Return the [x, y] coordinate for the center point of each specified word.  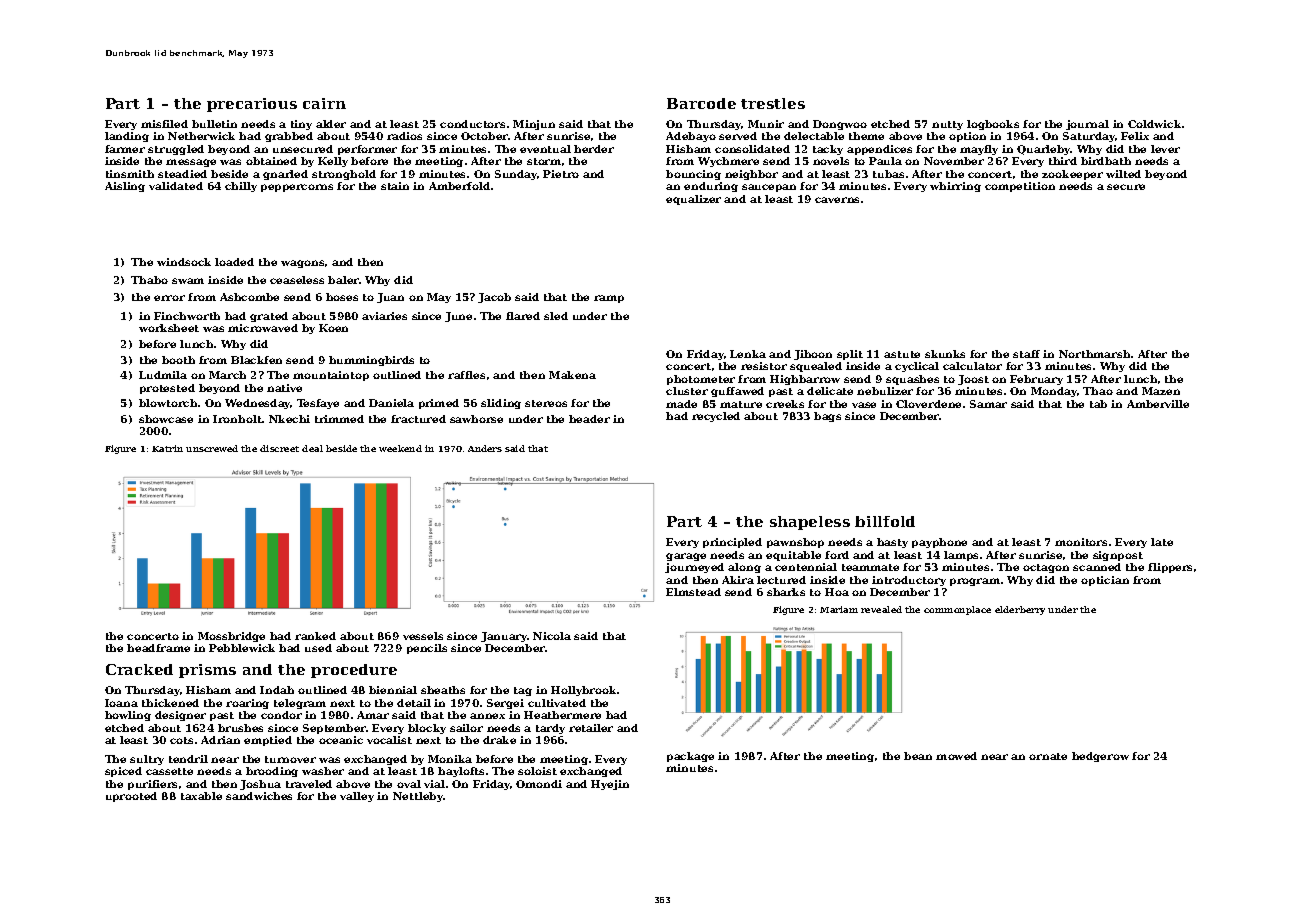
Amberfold [459, 186]
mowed [956, 756]
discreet [279, 448]
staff [1026, 354]
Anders [485, 448]
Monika [450, 759]
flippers [1170, 568]
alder [331, 124]
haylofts [461, 772]
